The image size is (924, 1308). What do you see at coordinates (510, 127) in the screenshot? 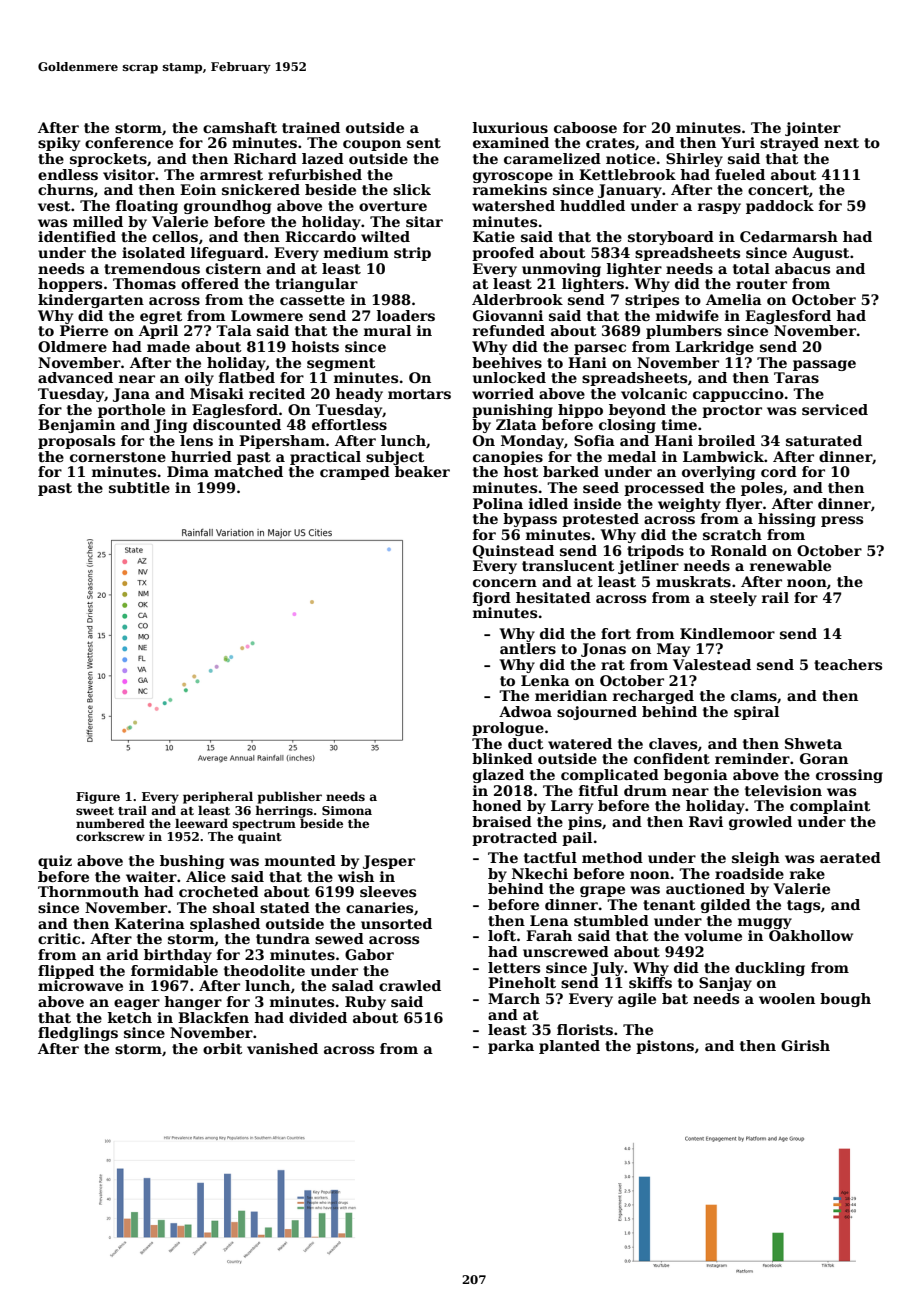
I see `luxurious` at bounding box center [510, 127].
